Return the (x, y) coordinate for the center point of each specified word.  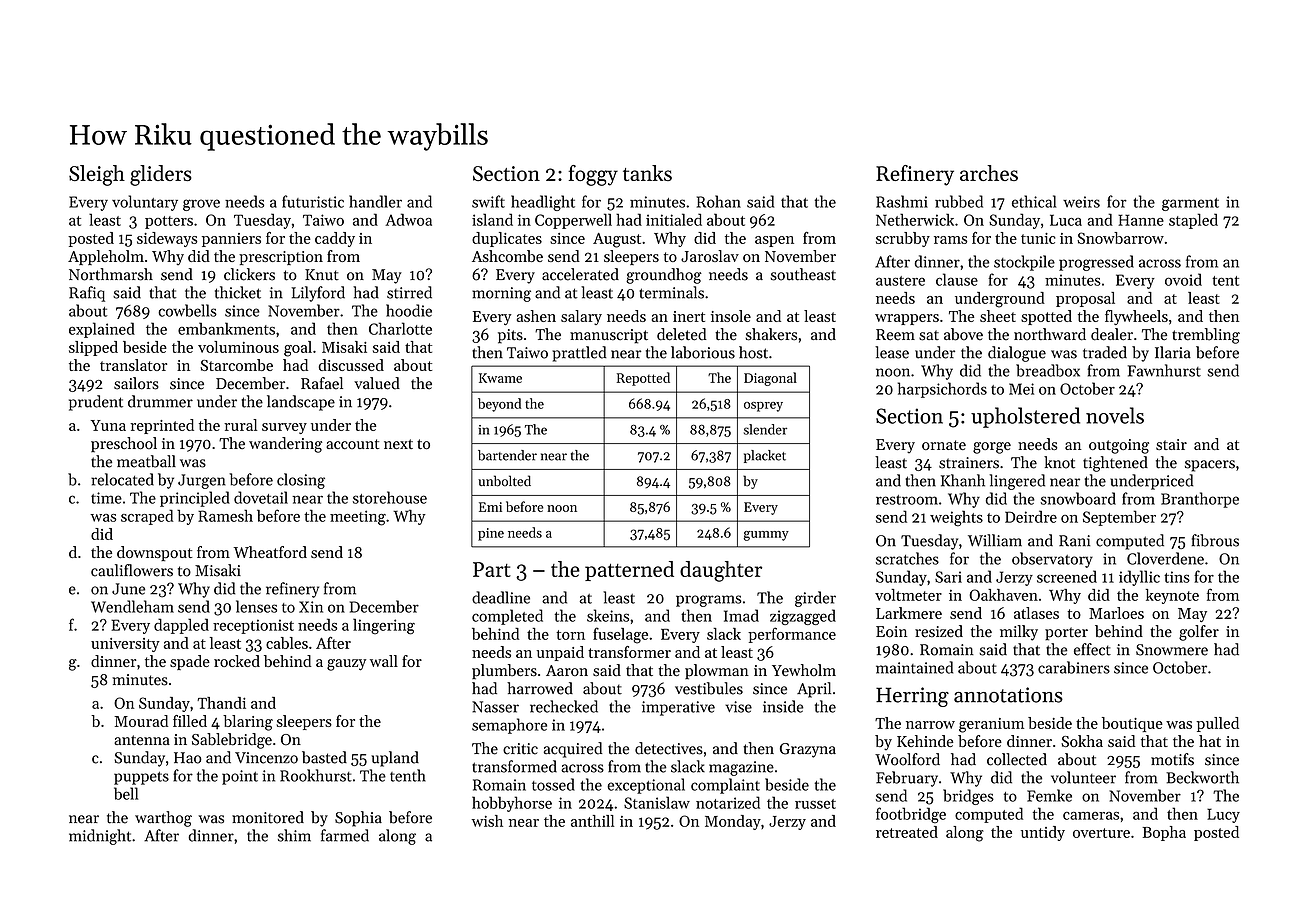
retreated (907, 832)
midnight (100, 837)
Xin (311, 607)
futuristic (313, 201)
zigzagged (803, 617)
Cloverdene (1165, 558)
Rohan (719, 201)
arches (989, 173)
